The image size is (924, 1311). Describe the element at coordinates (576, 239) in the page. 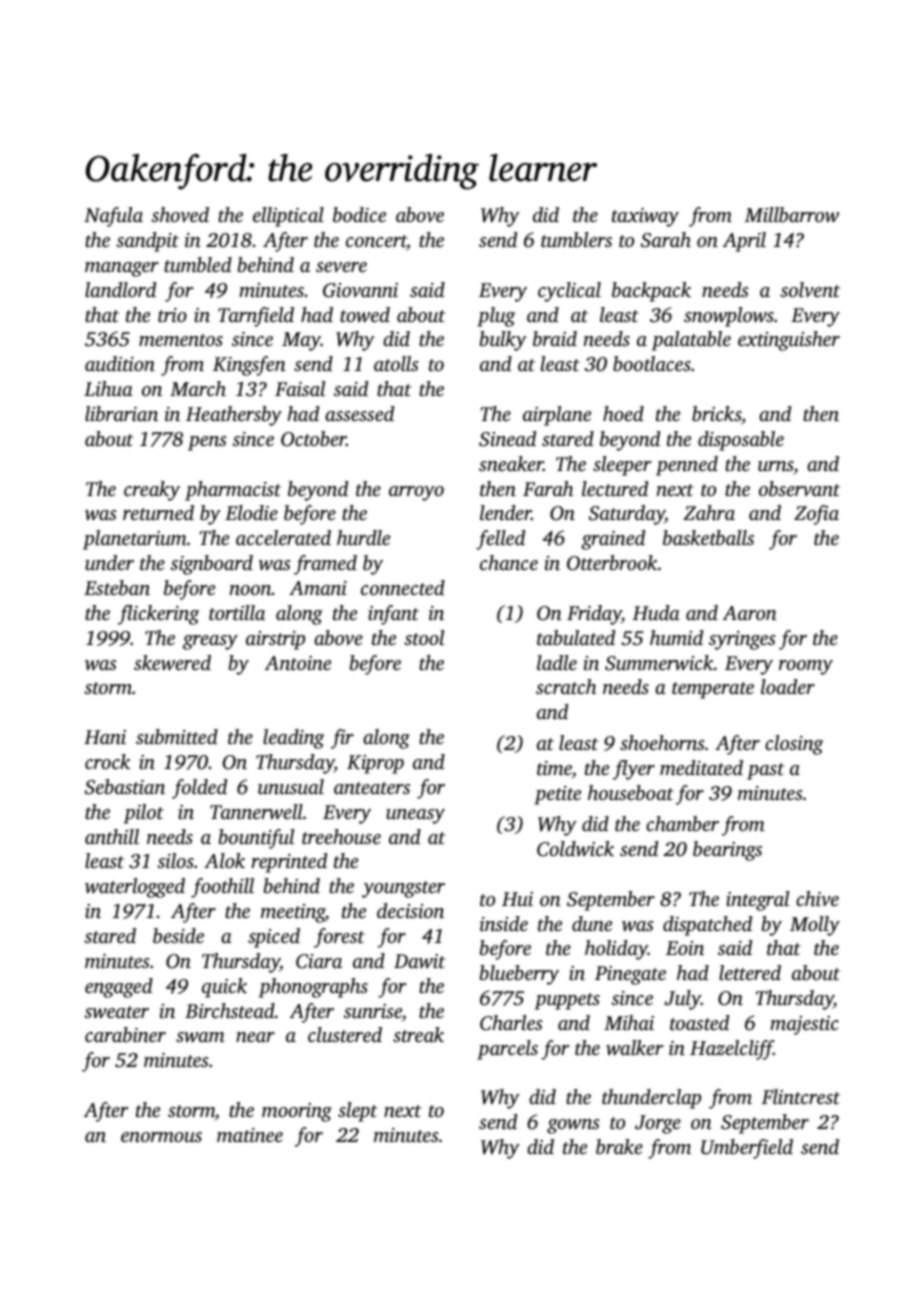

I see `tumblers` at that location.
